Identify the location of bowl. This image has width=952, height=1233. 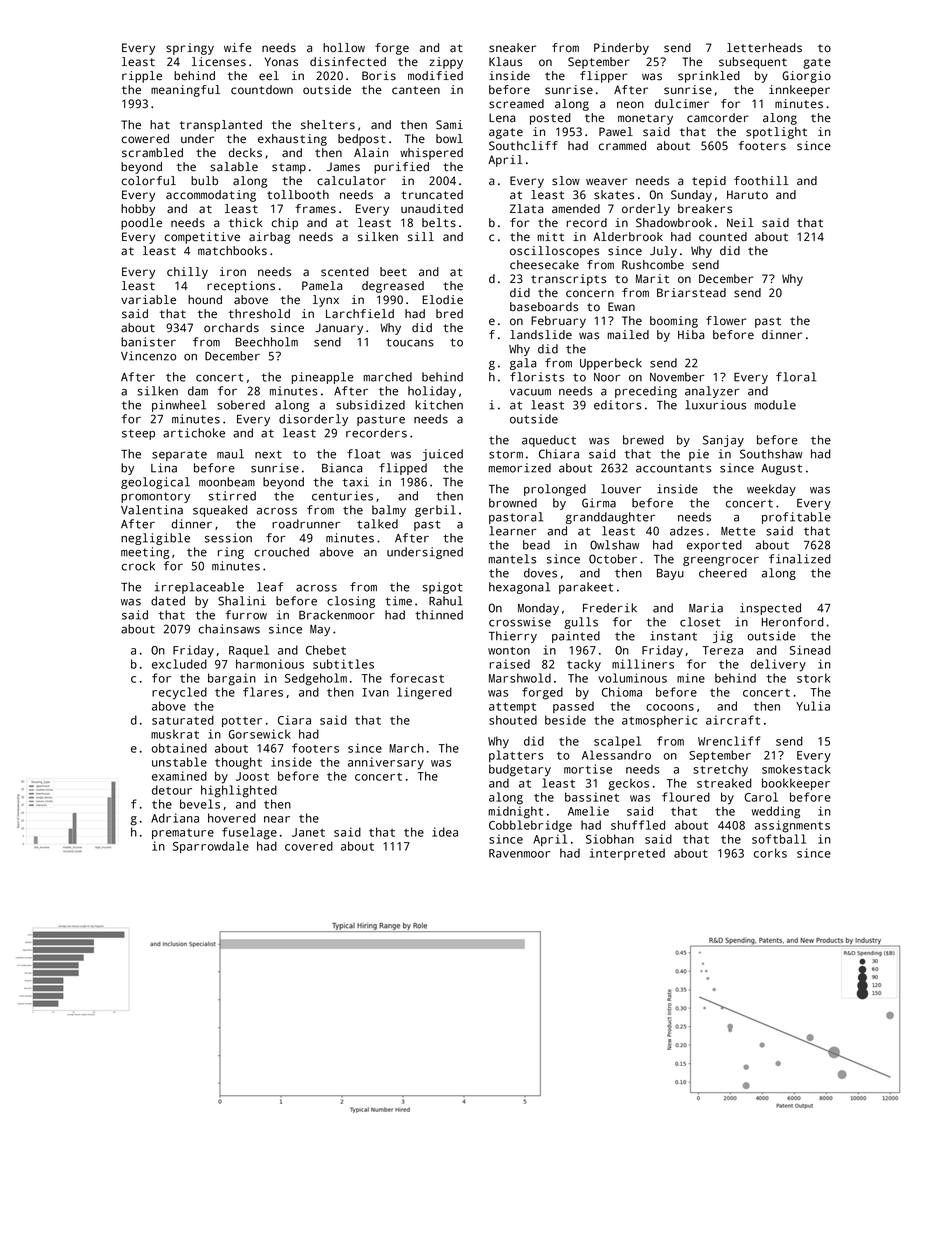
(449, 139).
